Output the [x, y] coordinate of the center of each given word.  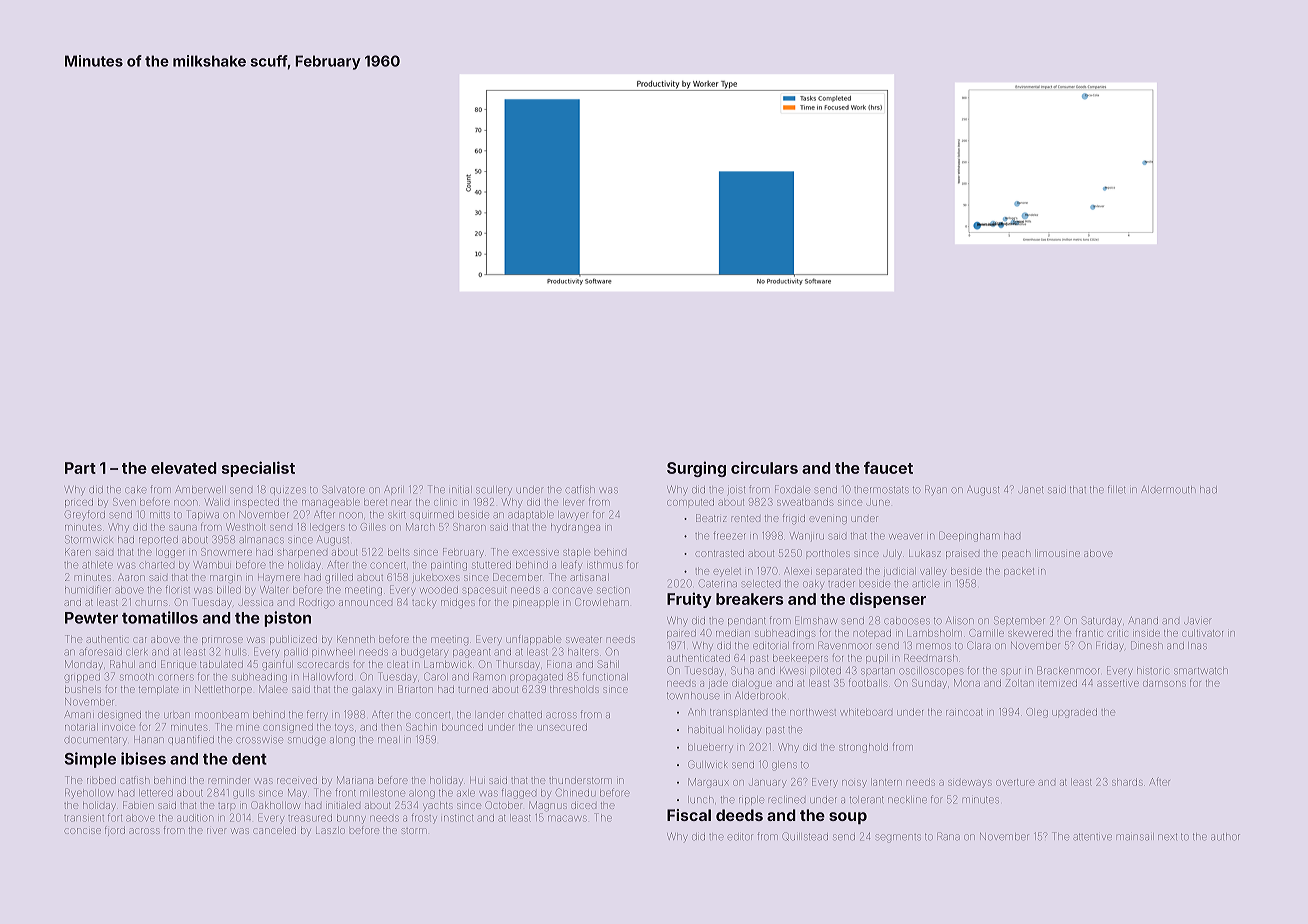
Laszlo [330, 831]
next [1167, 837]
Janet [1030, 490]
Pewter [91, 618]
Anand [1143, 621]
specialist [258, 469]
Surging [696, 469]
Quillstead [805, 836]
